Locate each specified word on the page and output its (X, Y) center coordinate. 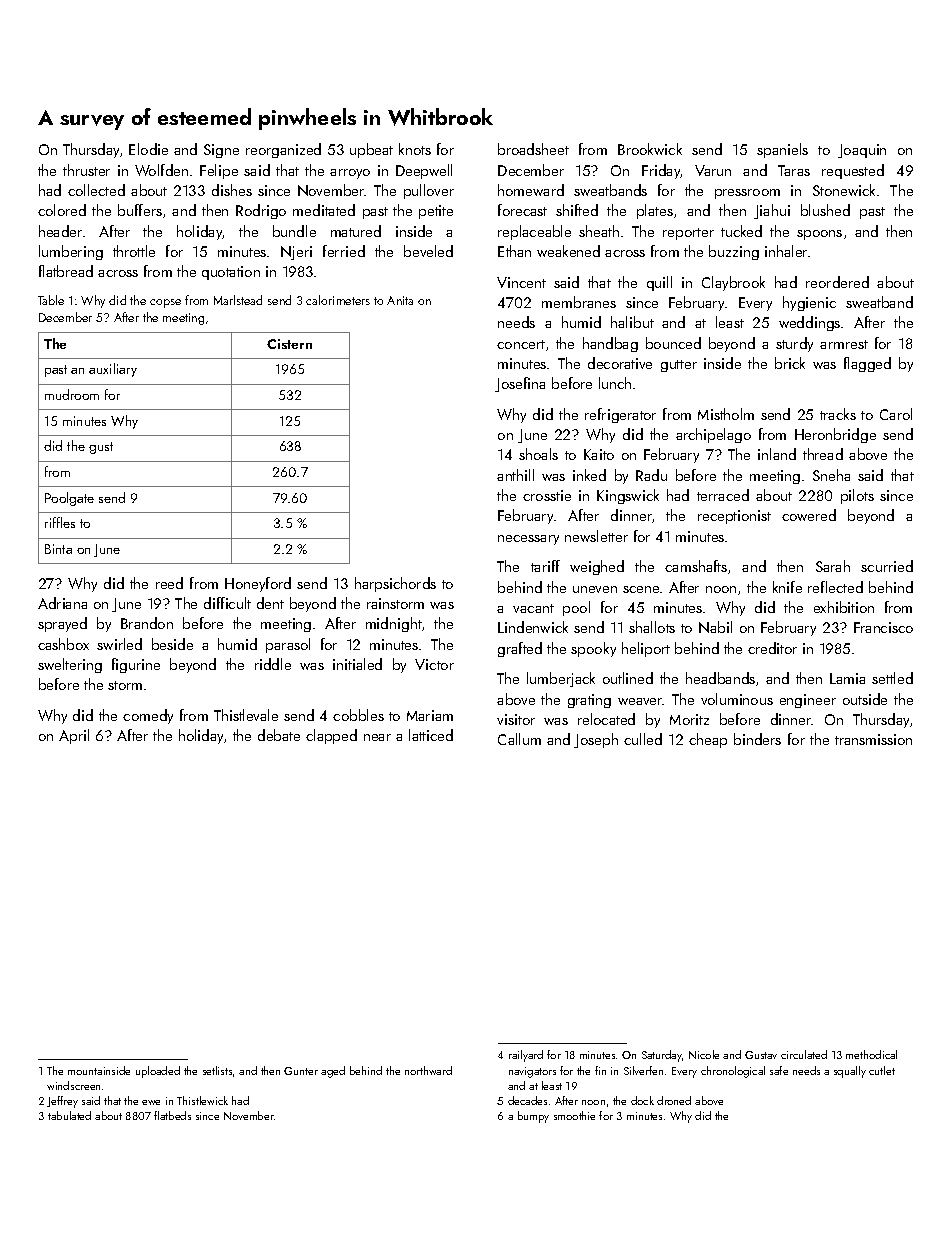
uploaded (158, 1072)
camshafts (696, 566)
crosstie (547, 495)
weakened (568, 251)
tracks (838, 414)
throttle (134, 251)
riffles (60, 522)
